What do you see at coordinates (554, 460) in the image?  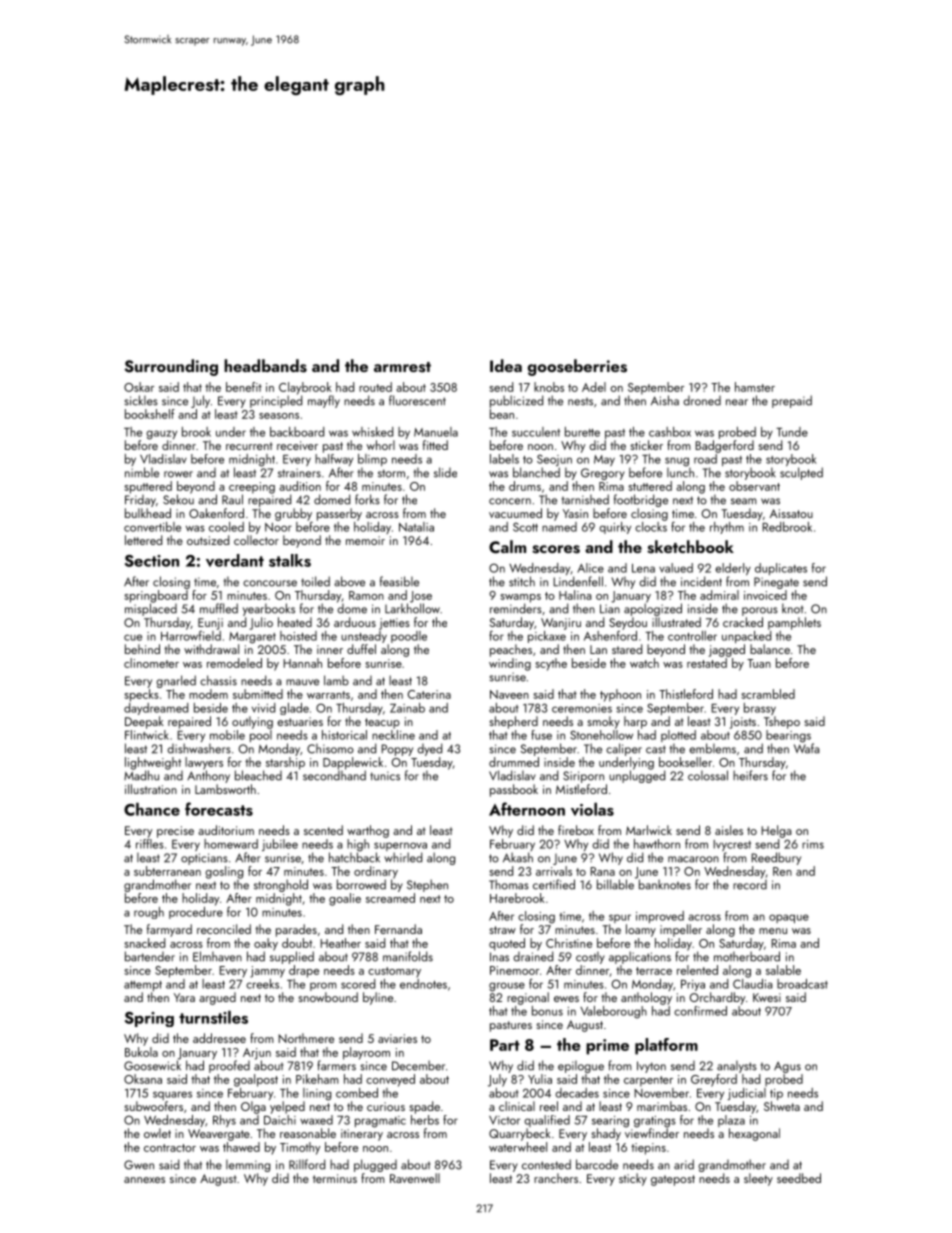 I see `Seojun` at bounding box center [554, 460].
